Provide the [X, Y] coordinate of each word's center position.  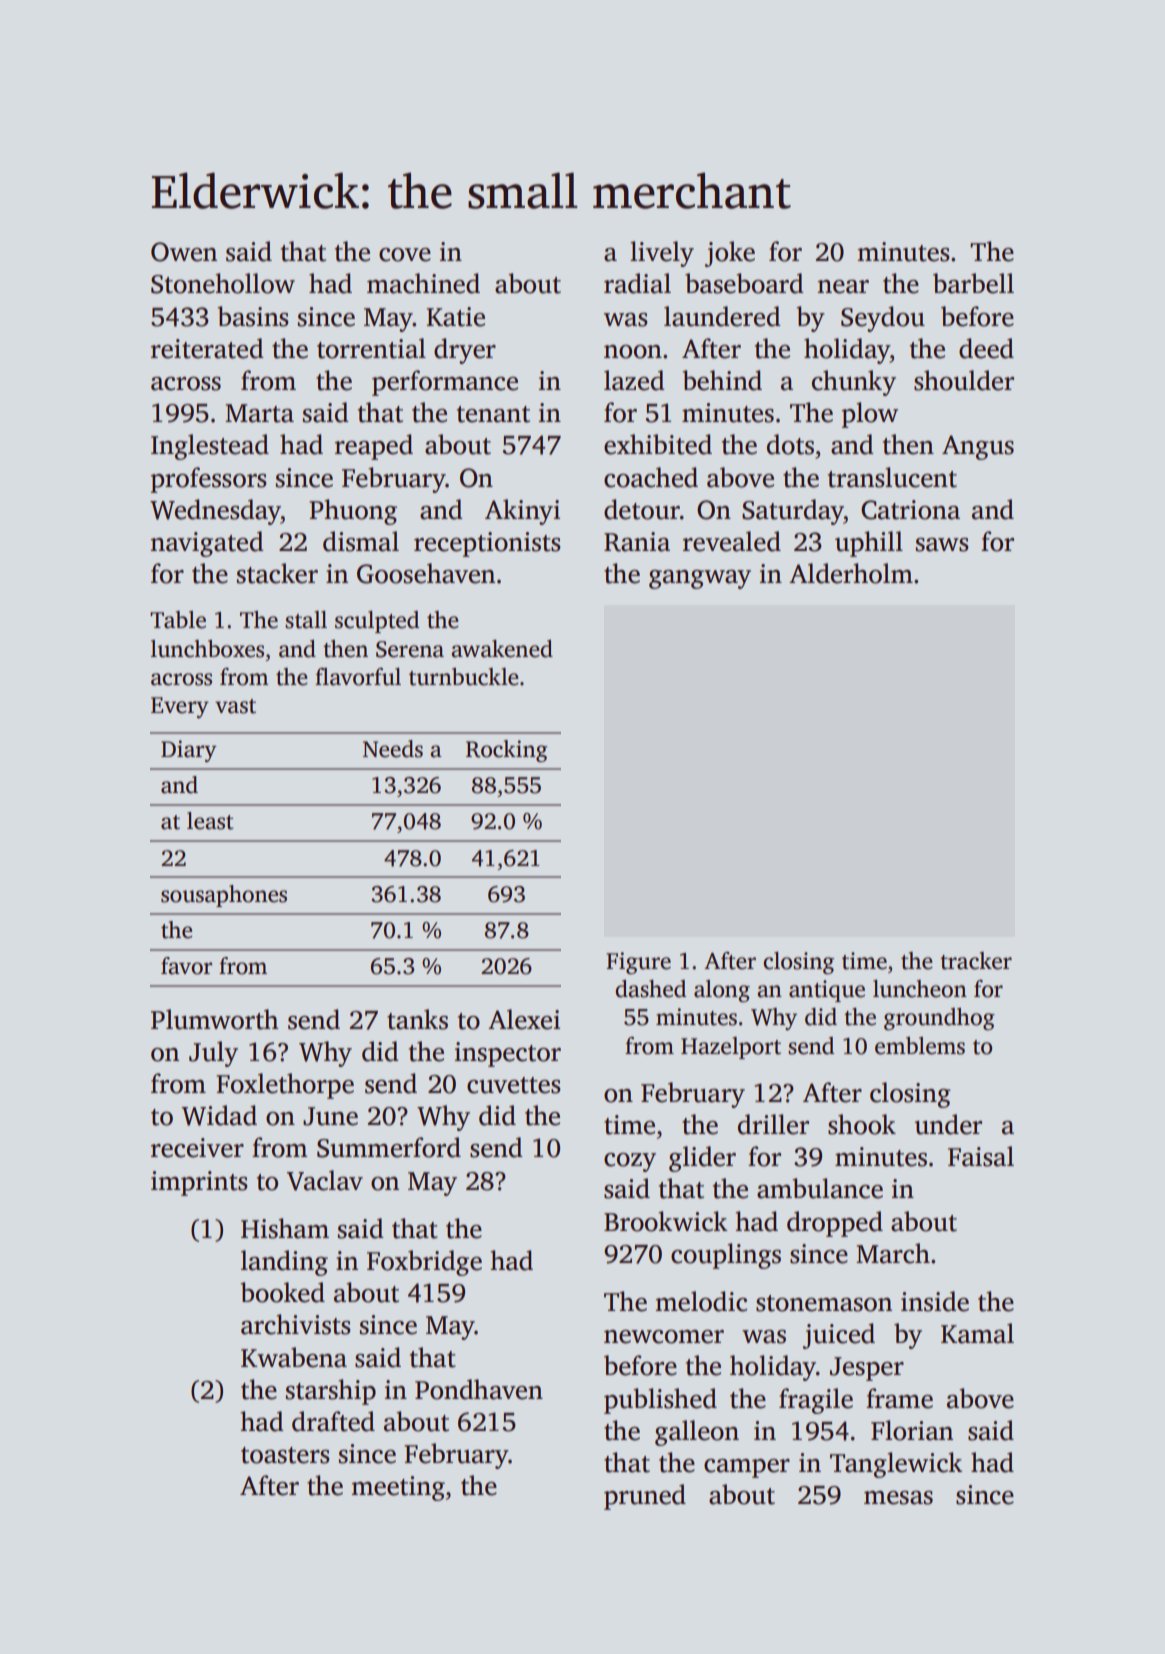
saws [942, 545]
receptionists [487, 544]
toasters [285, 1455]
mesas [898, 1498]
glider [702, 1159]
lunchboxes [207, 649]
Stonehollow [223, 283]
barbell [973, 283]
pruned [645, 1497]
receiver [197, 1148]
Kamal [977, 1333]
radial [637, 283]
